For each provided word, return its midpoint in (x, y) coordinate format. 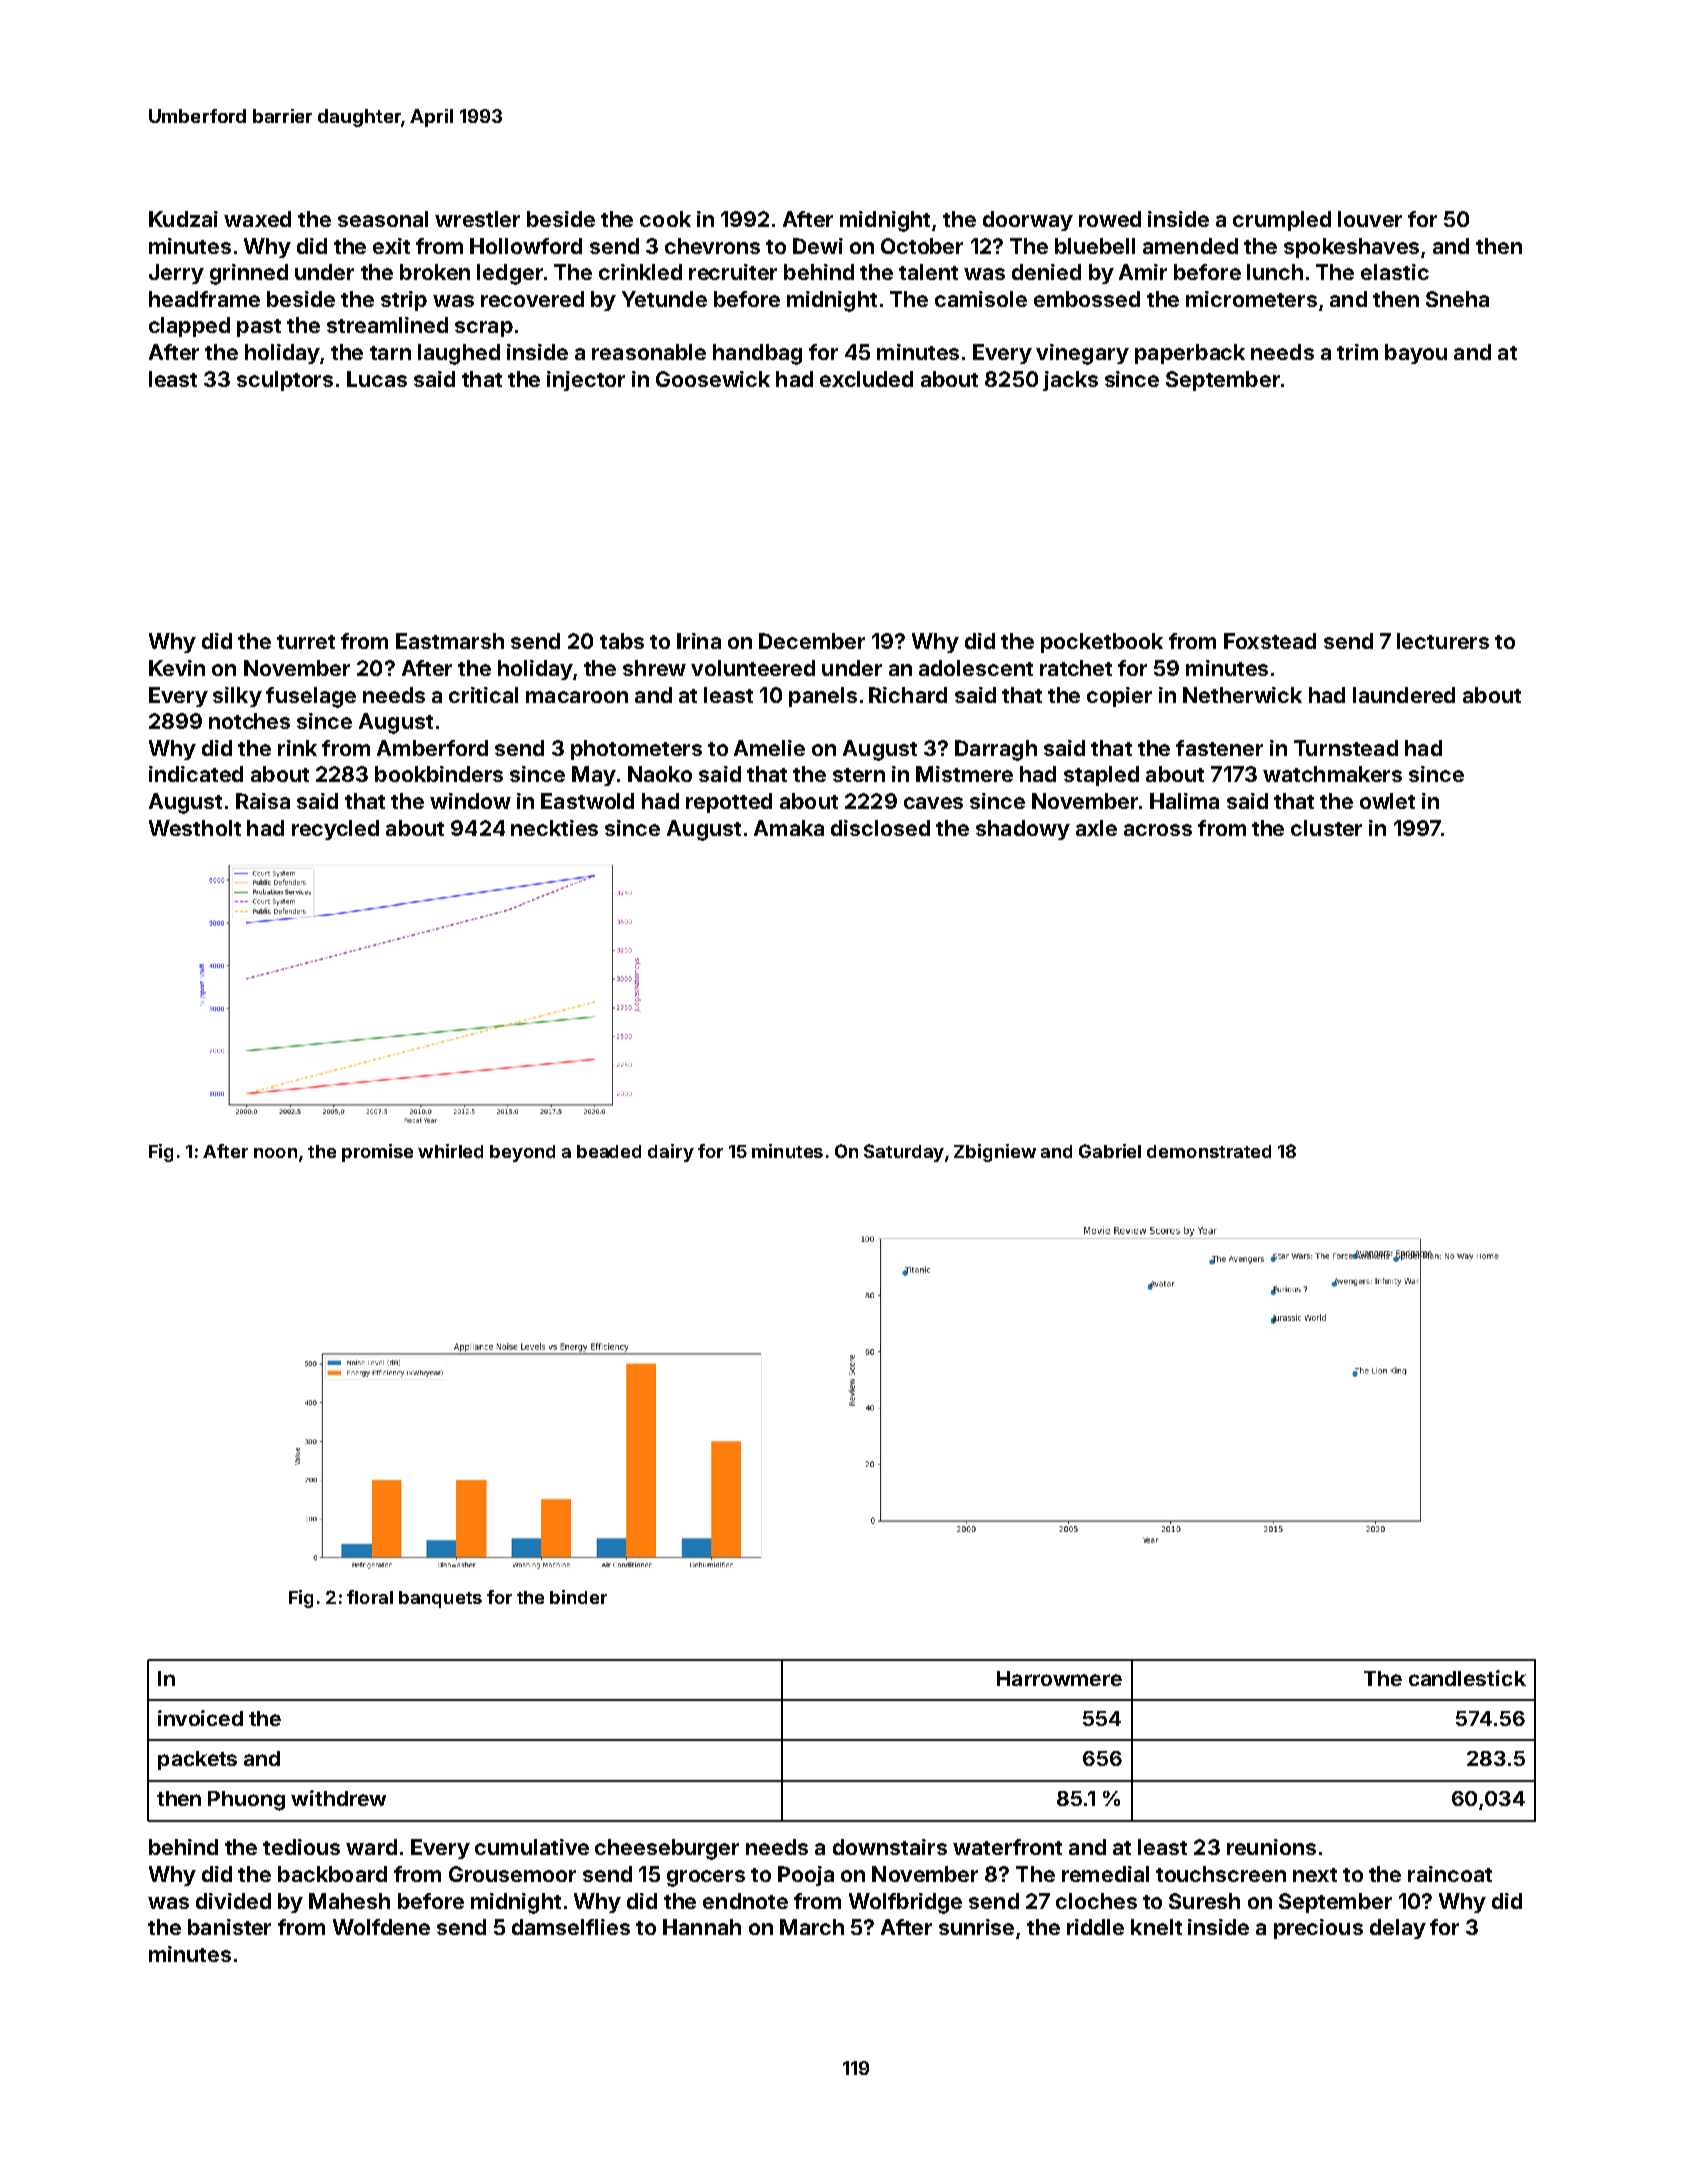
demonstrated (1209, 1151)
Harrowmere (1059, 1678)
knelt (1156, 1927)
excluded (866, 379)
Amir (1143, 272)
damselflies (571, 1927)
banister (229, 1927)
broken (435, 272)
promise (377, 1153)
